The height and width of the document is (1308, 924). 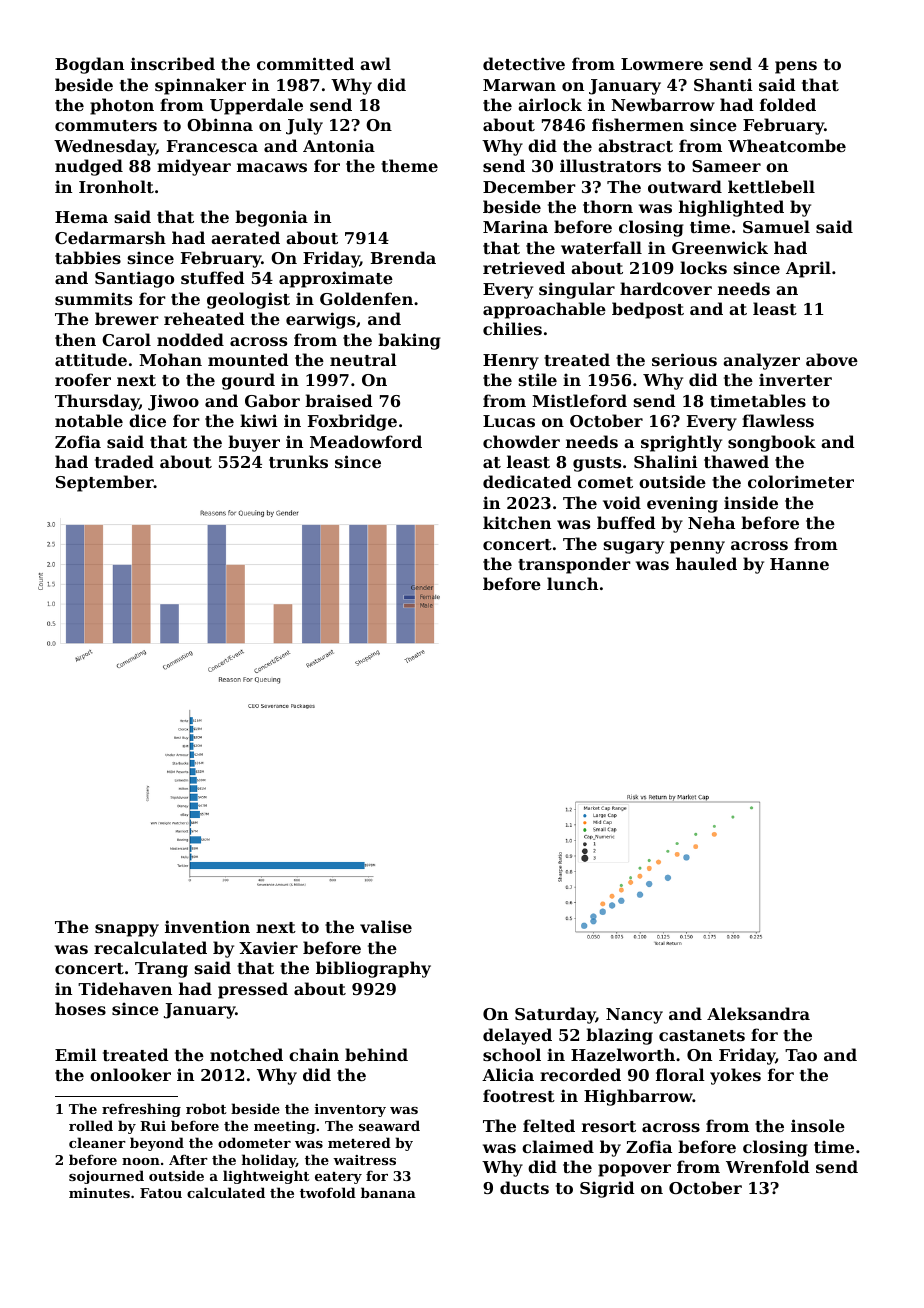 What do you see at coordinates (298, 461) in the document?
I see `trunks` at bounding box center [298, 461].
